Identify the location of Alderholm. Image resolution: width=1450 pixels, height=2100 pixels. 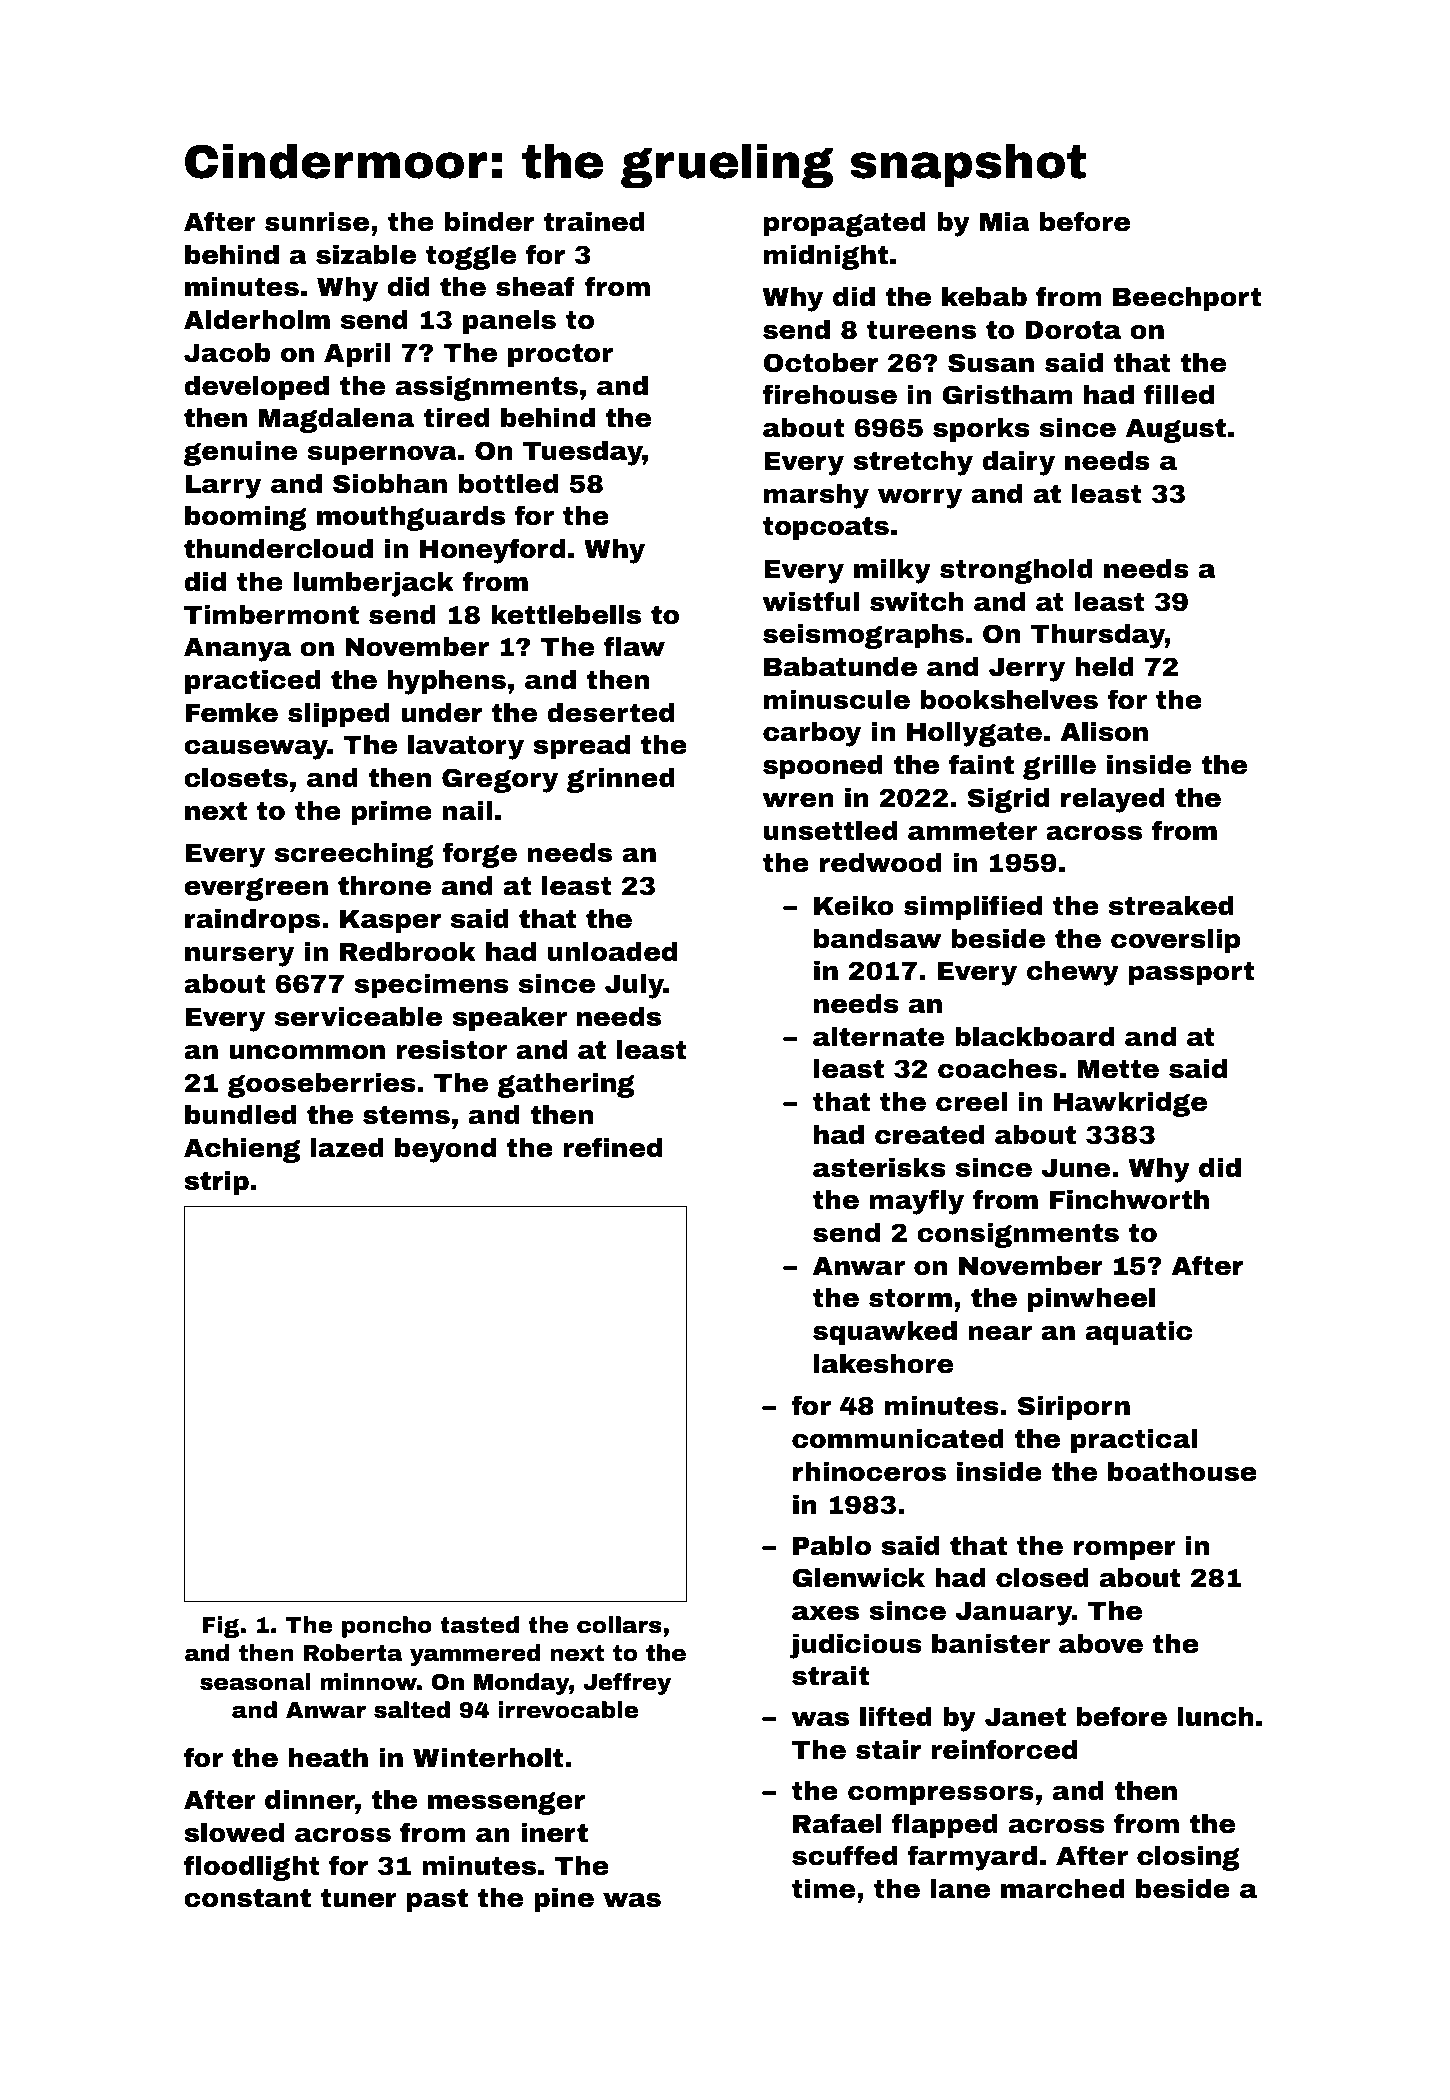
(257, 320).
